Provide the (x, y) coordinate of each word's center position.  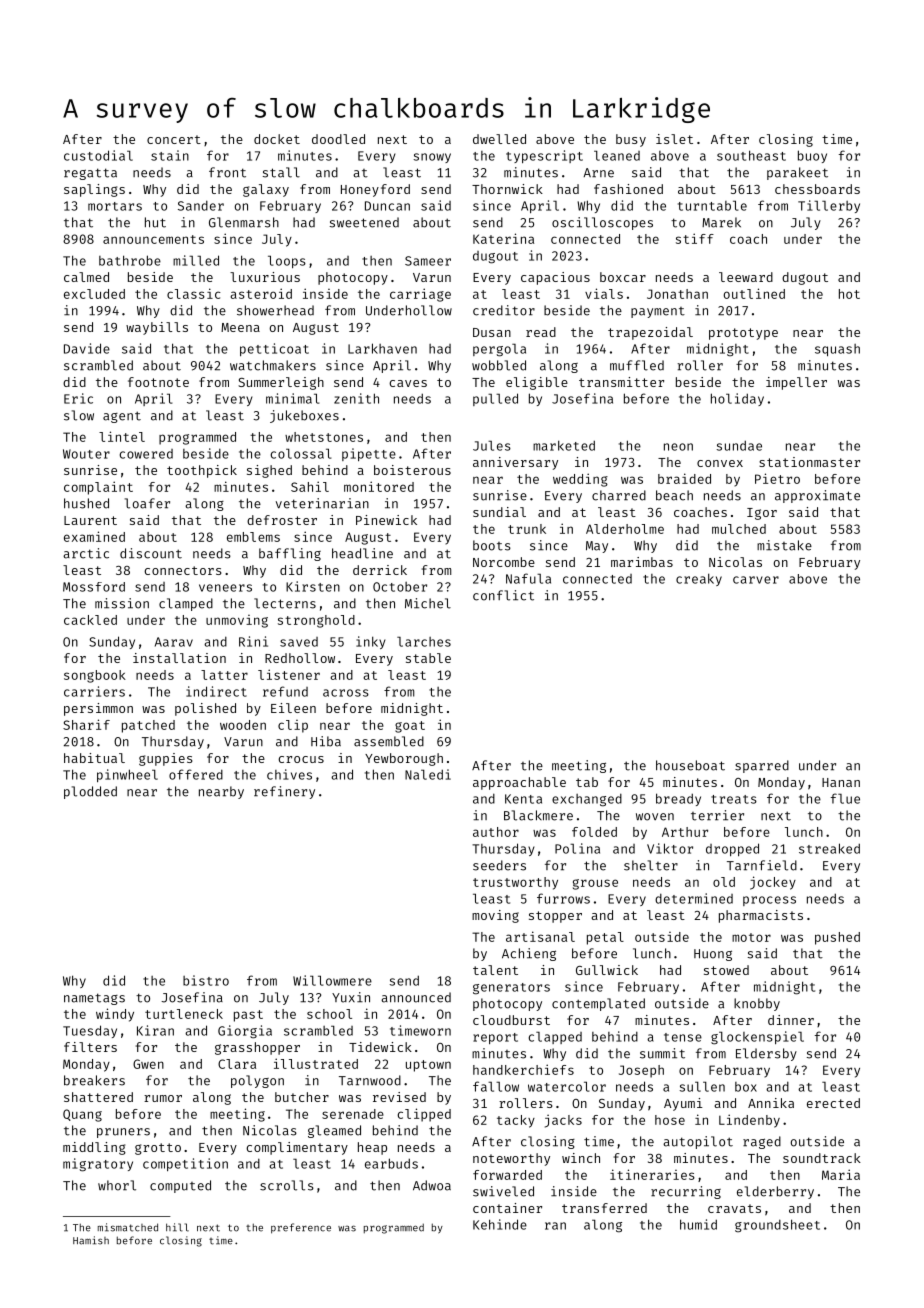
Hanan (841, 782)
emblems (253, 537)
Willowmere (332, 980)
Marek (721, 222)
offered (196, 774)
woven (655, 817)
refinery (284, 792)
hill (177, 1227)
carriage (420, 295)
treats (734, 799)
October (400, 587)
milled (196, 260)
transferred (604, 1208)
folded (594, 832)
